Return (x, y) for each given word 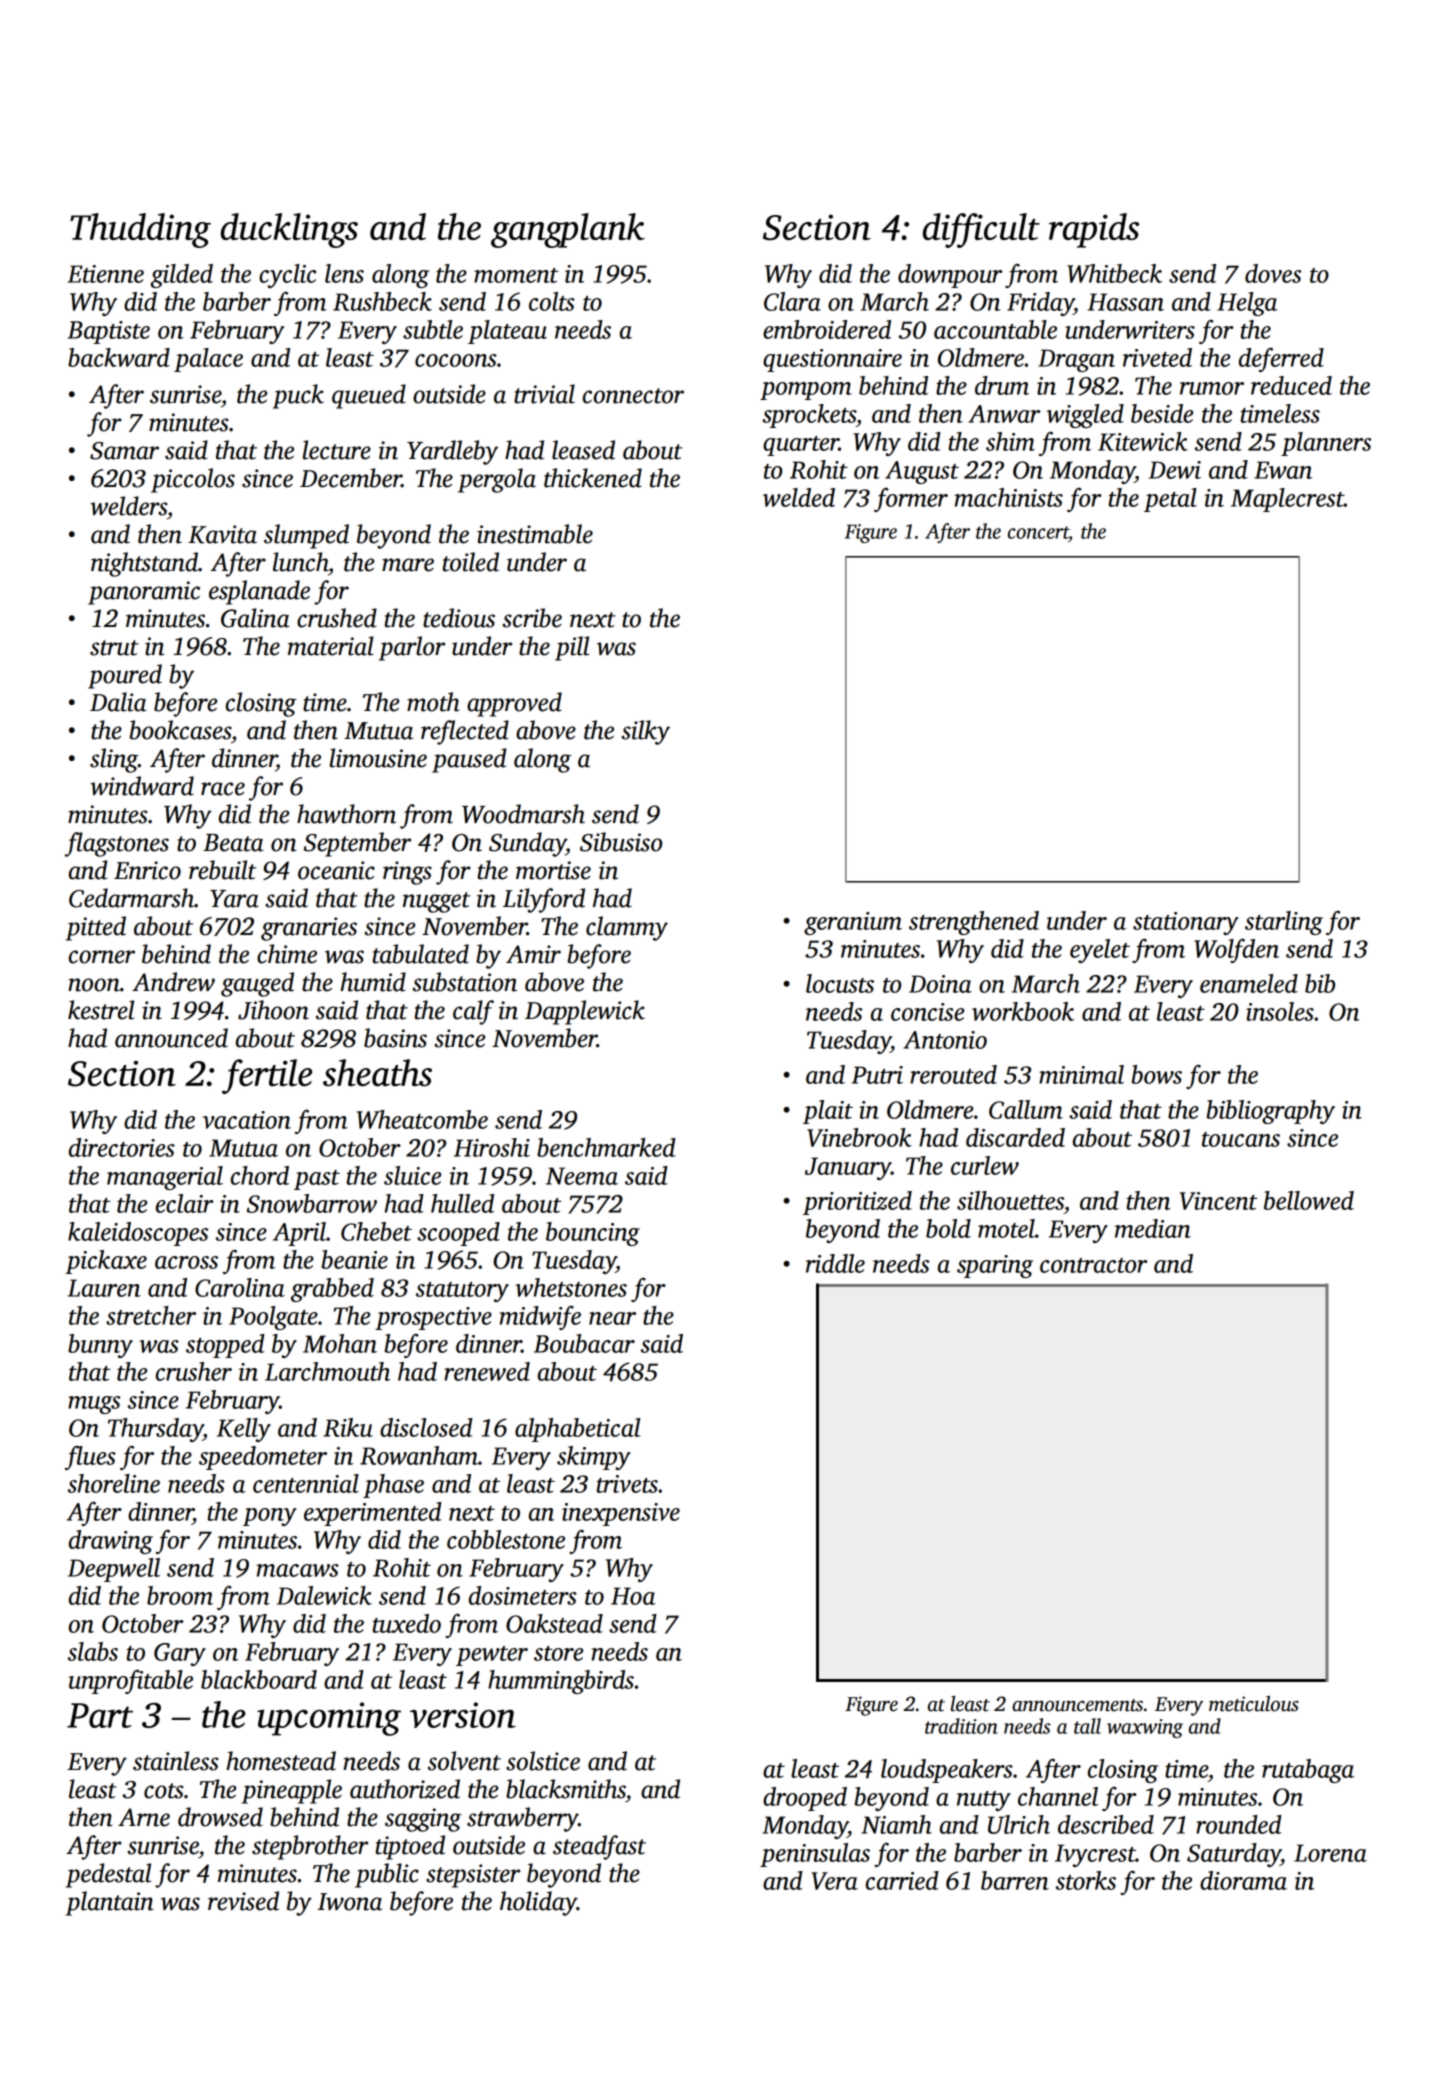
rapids (1094, 230)
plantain (110, 1903)
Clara (792, 301)
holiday (538, 1903)
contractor (1093, 1265)
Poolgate (273, 1318)
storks (1086, 1880)
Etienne (106, 274)
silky (645, 732)
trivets (627, 1484)
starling (1284, 923)
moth (433, 702)
